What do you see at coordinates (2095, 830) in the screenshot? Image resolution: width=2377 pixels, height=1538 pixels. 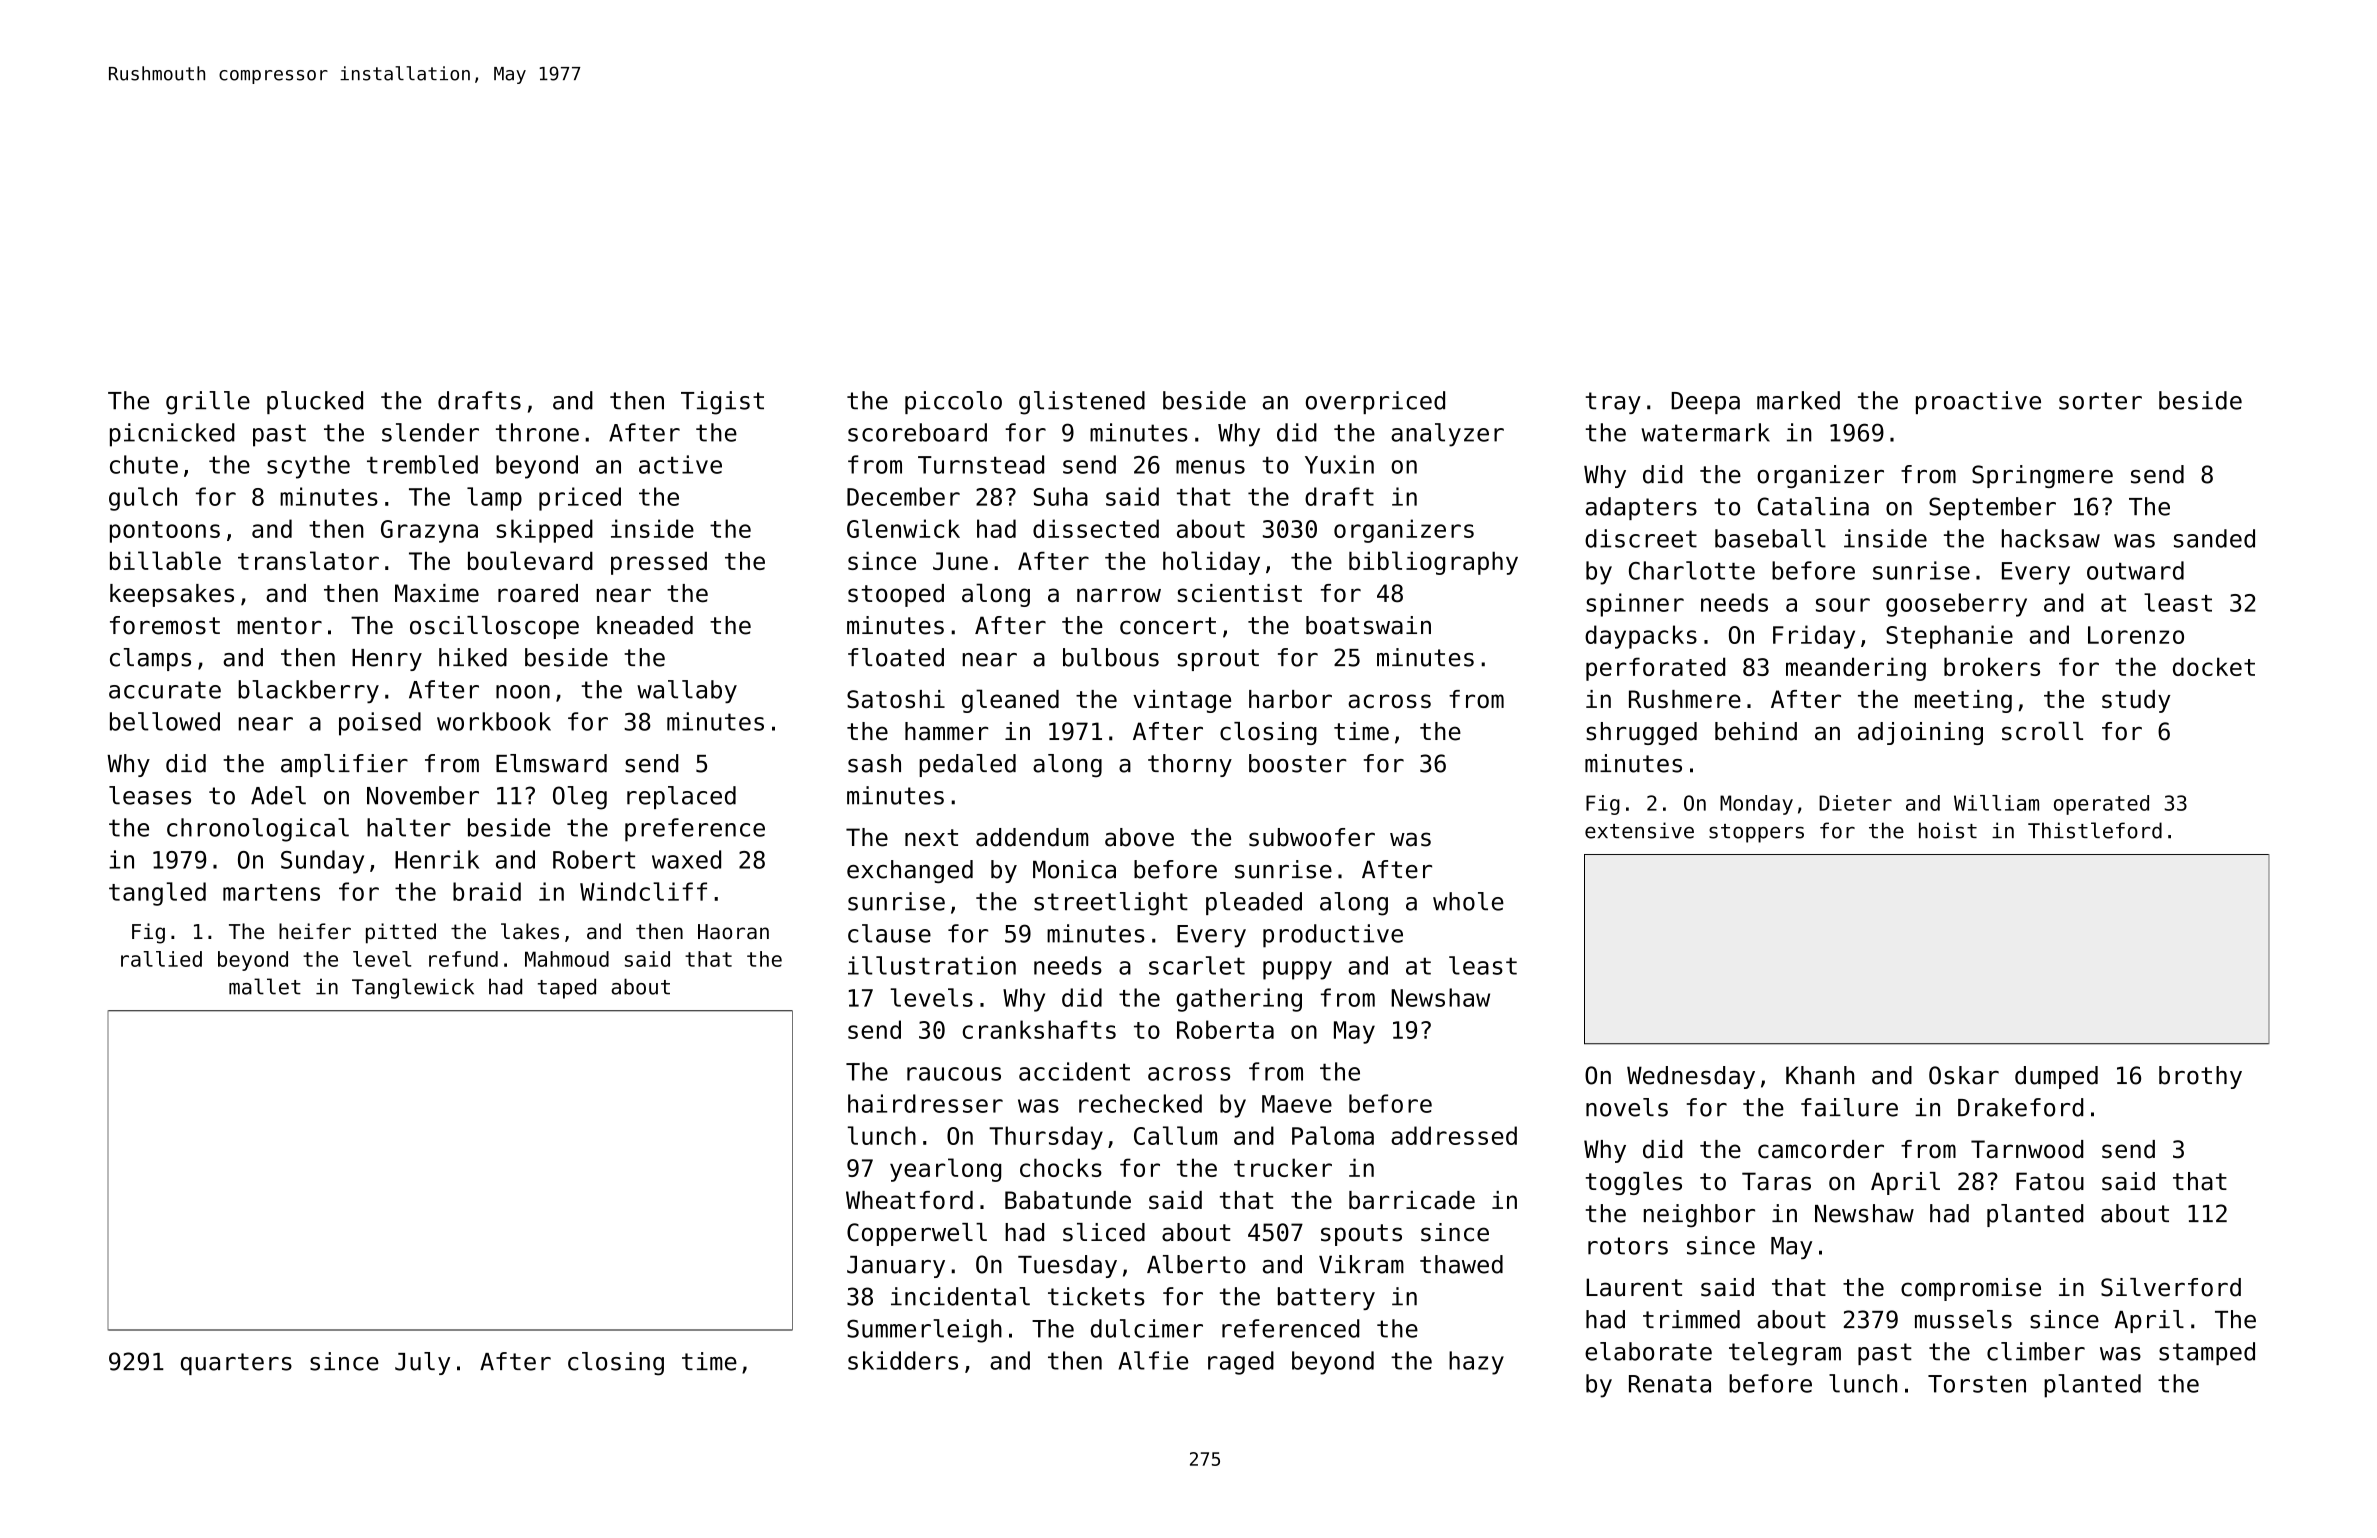 I see `Thistleford` at bounding box center [2095, 830].
